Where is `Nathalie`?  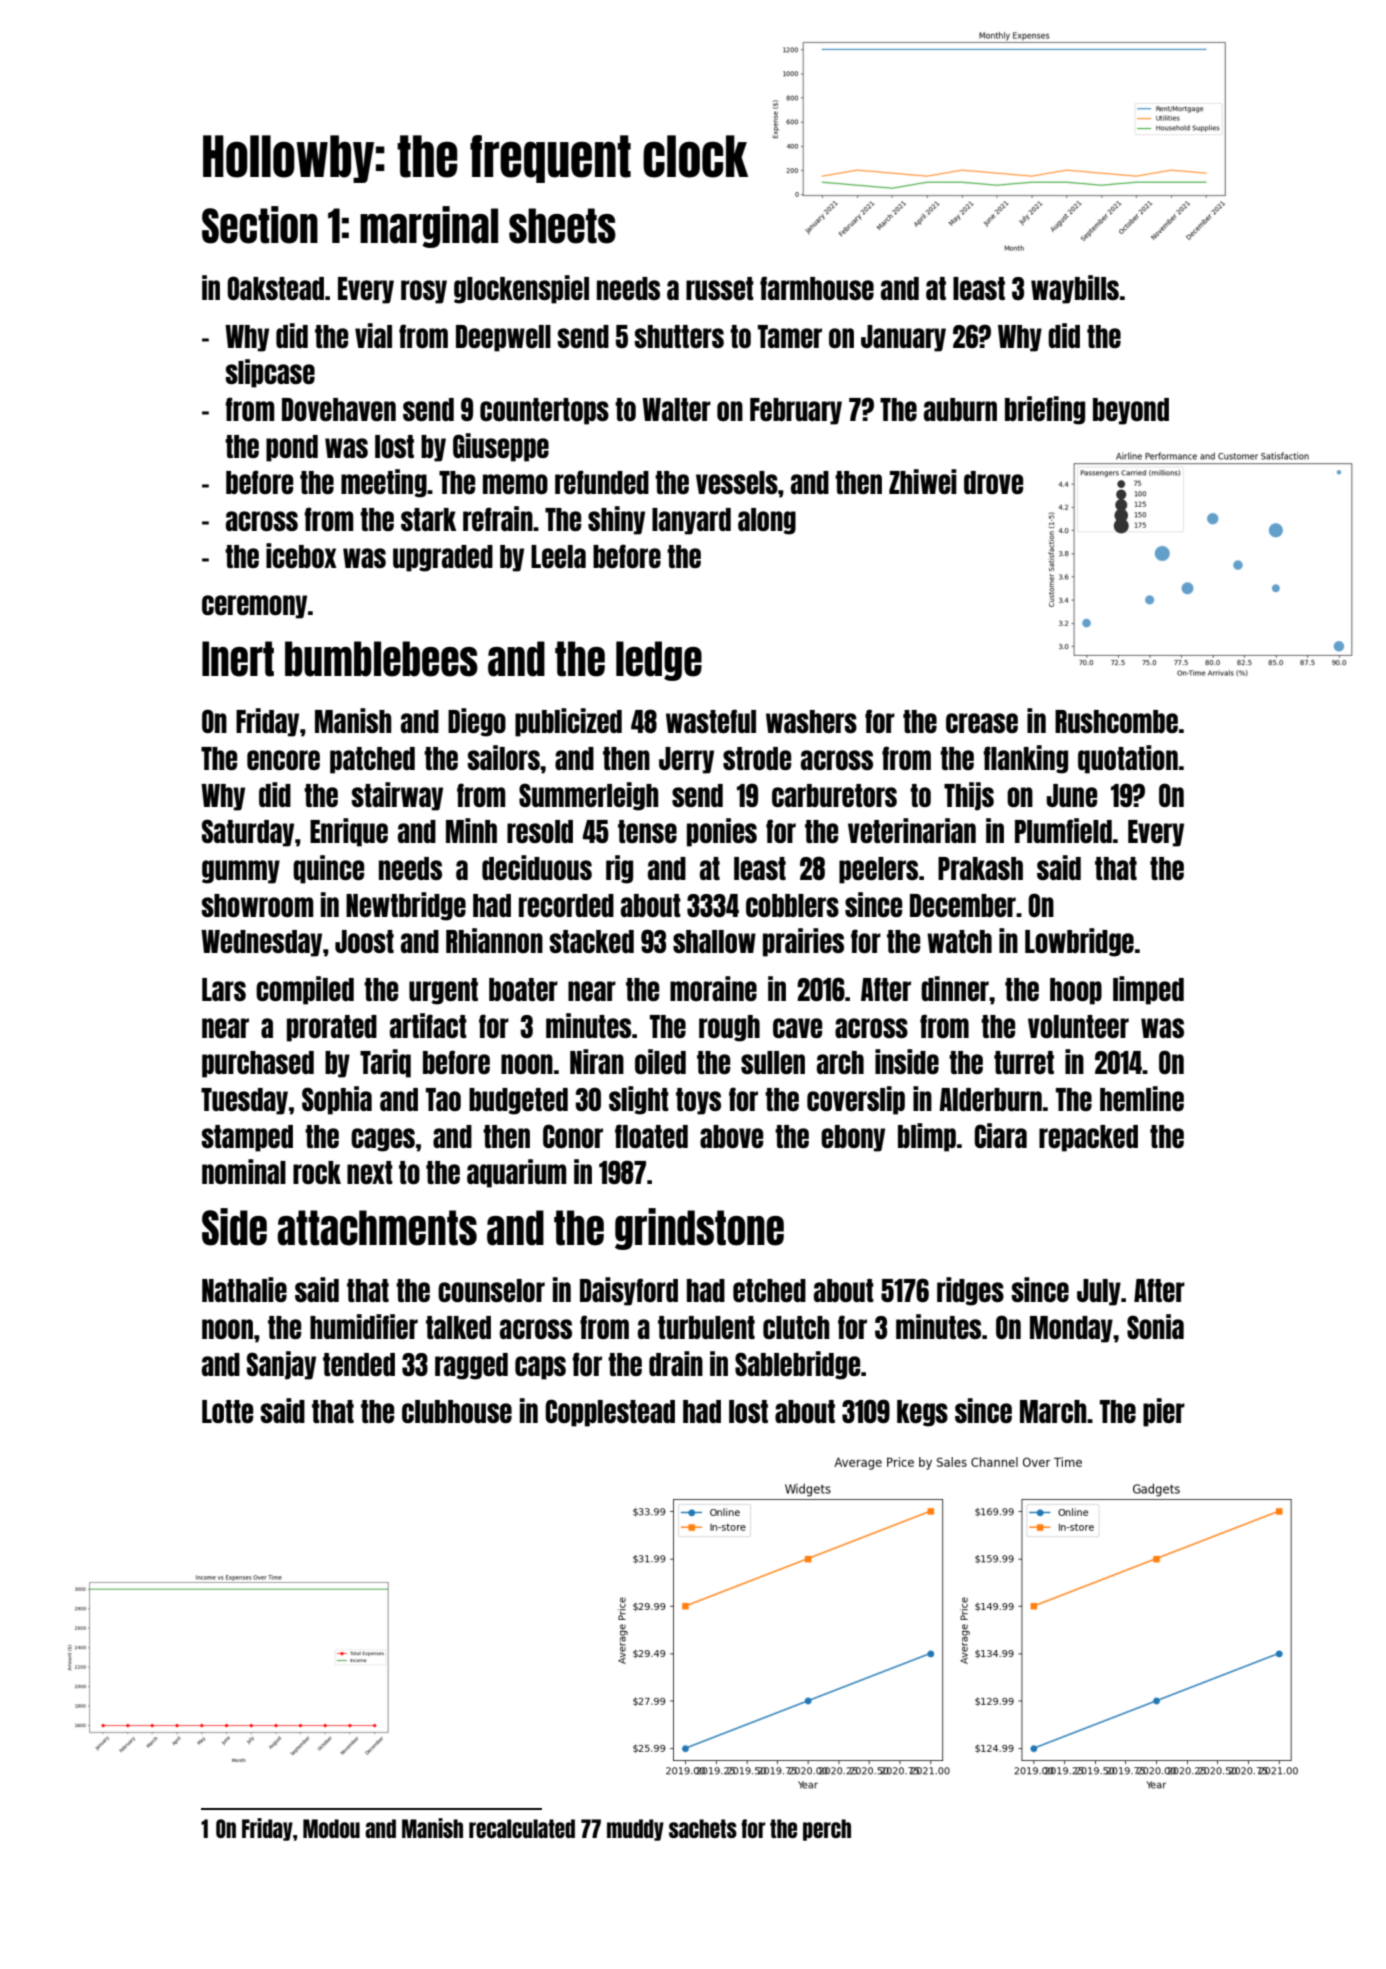
Nathalie is located at coordinates (244, 1289).
